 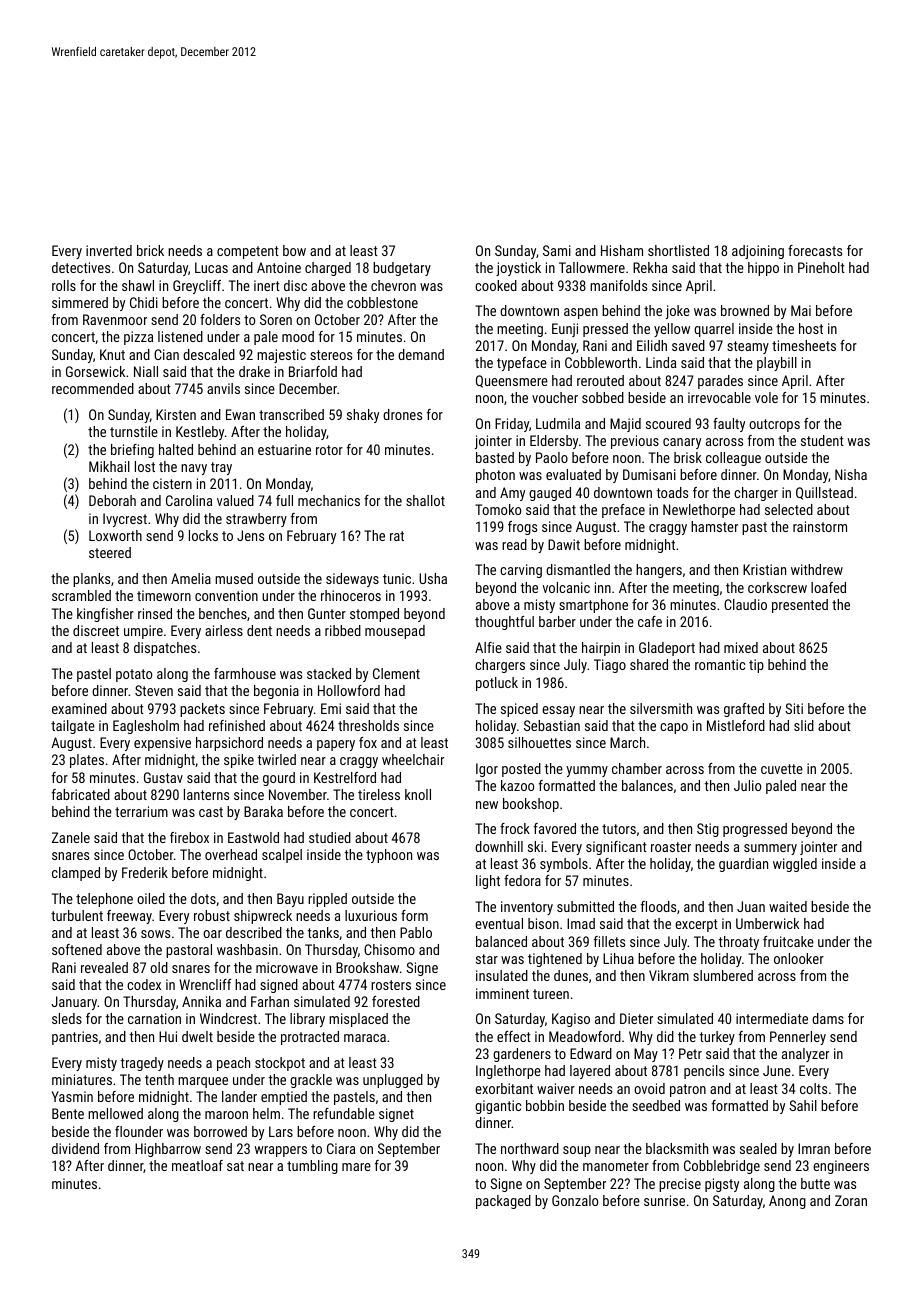 What do you see at coordinates (557, 621) in the document?
I see `barber` at bounding box center [557, 621].
